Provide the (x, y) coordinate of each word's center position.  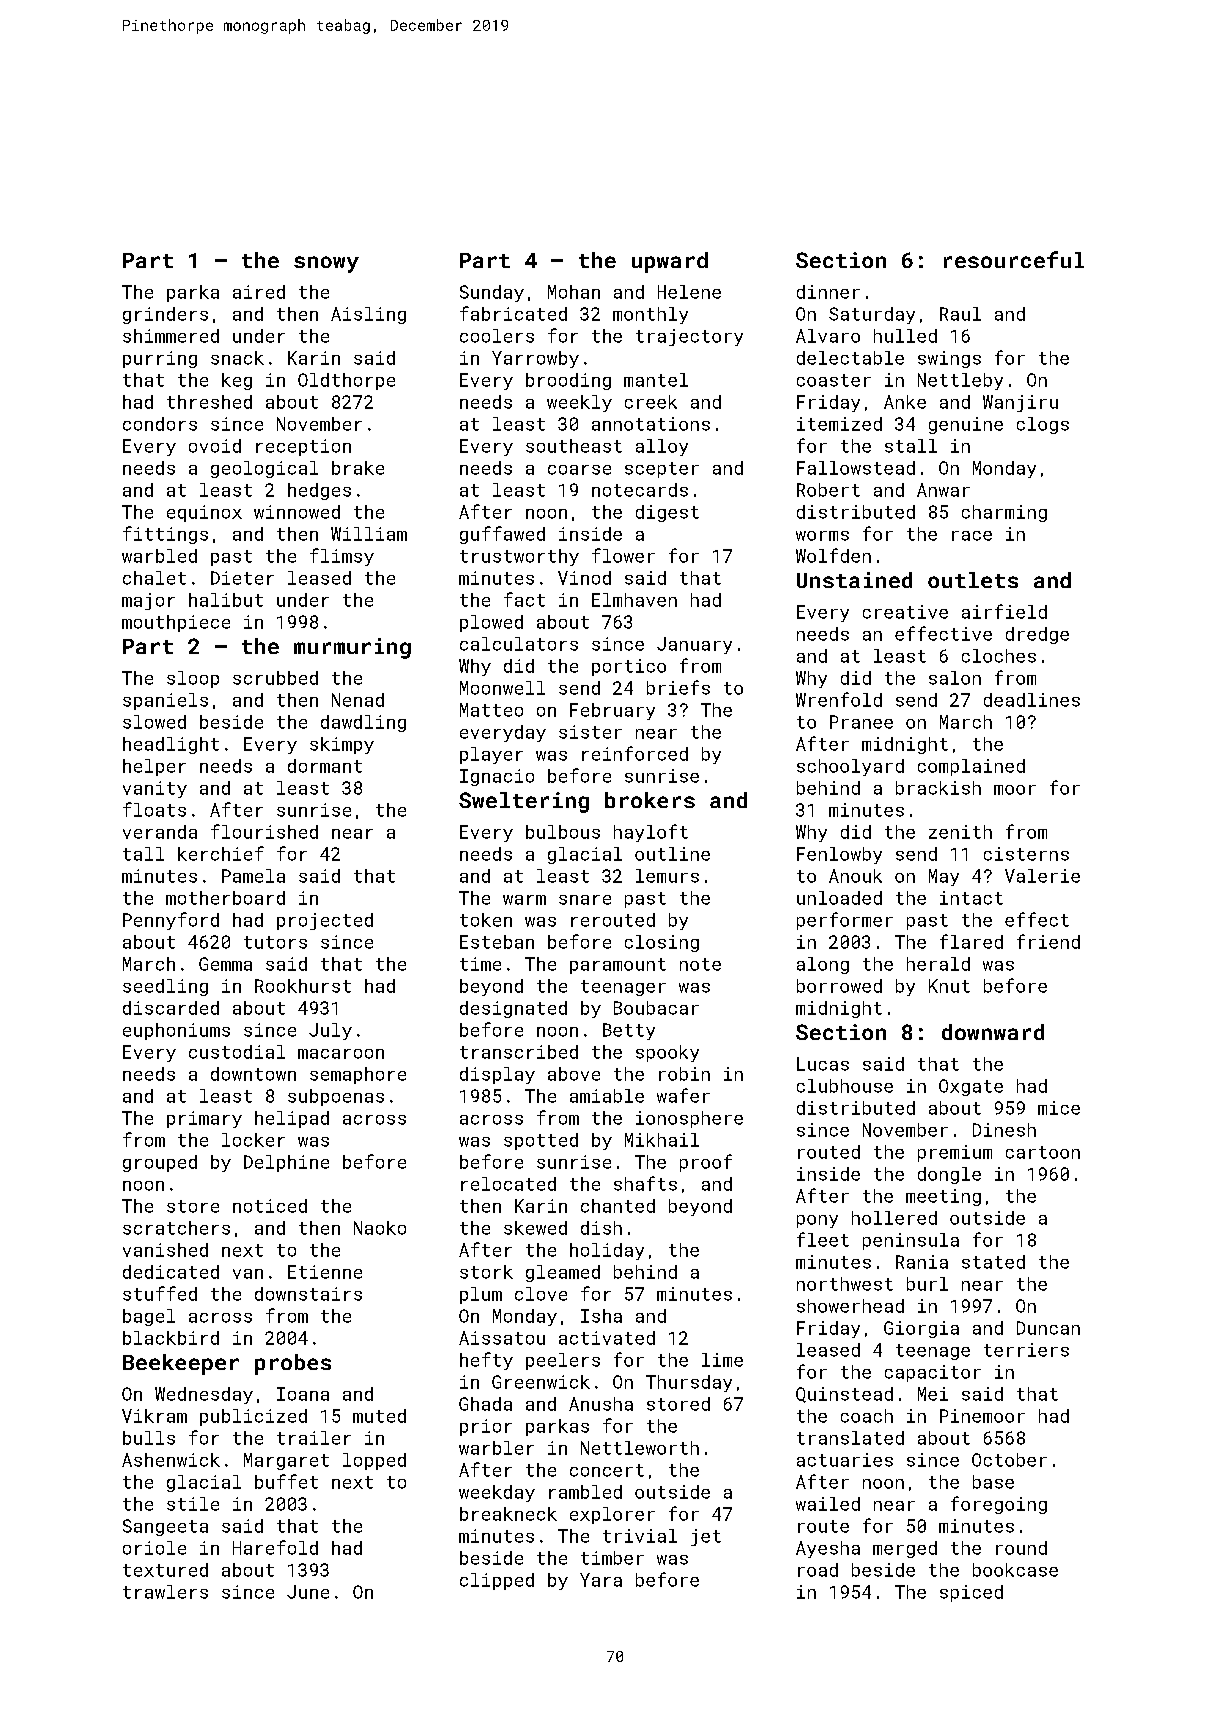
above (574, 1074)
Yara (601, 1580)
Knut (949, 986)
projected (325, 921)
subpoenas (336, 1097)
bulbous (563, 832)
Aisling (368, 315)
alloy (662, 447)
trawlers (165, 1592)
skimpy (342, 745)
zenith (960, 832)
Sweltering (524, 802)
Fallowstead (856, 468)
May (944, 877)
